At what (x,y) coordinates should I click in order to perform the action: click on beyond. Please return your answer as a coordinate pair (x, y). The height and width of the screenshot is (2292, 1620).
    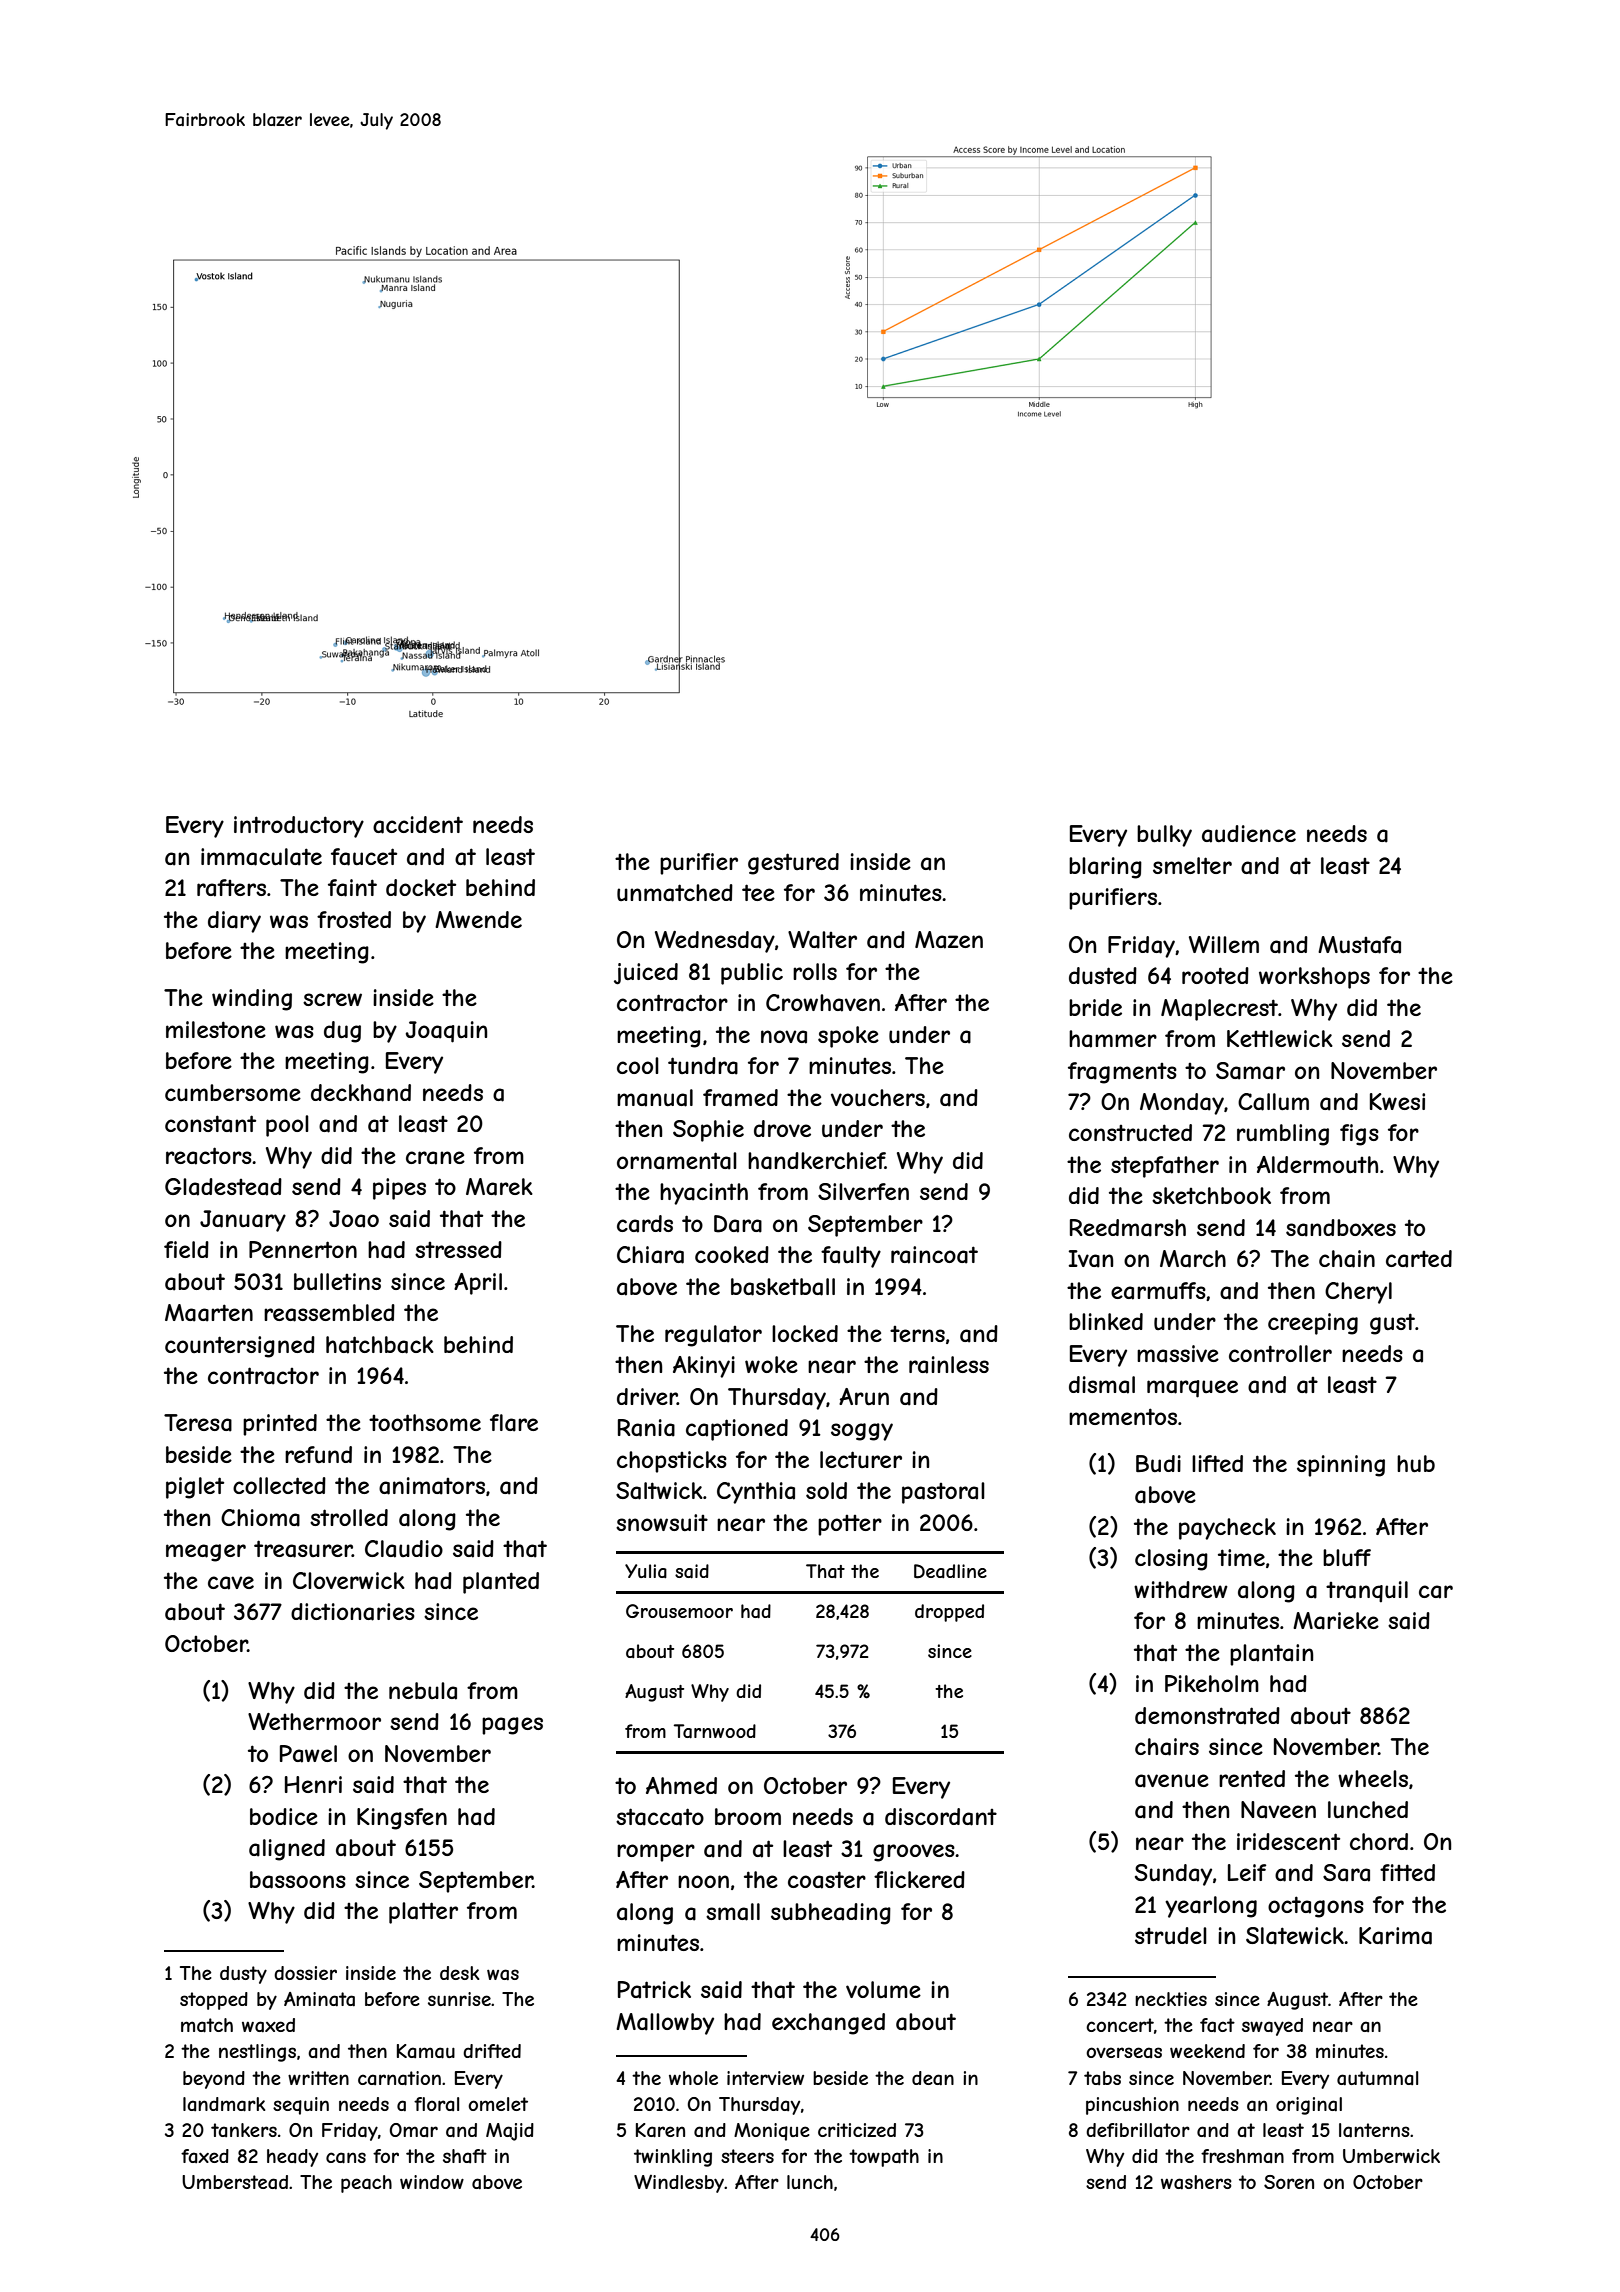
    Looking at the image, I should click on (214, 2080).
